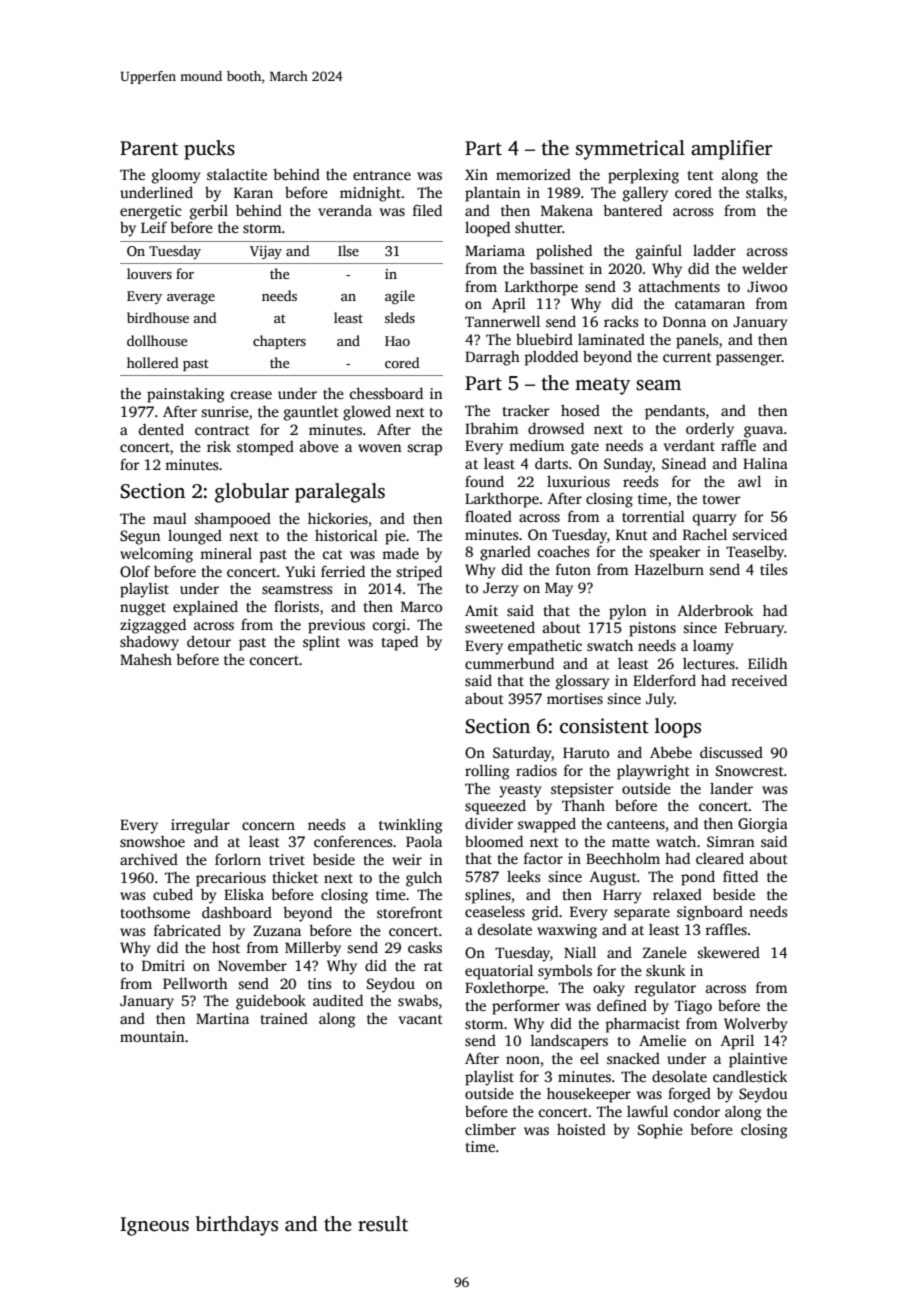 The image size is (908, 1316). Describe the element at coordinates (664, 680) in the image. I see `Elderford` at that location.
